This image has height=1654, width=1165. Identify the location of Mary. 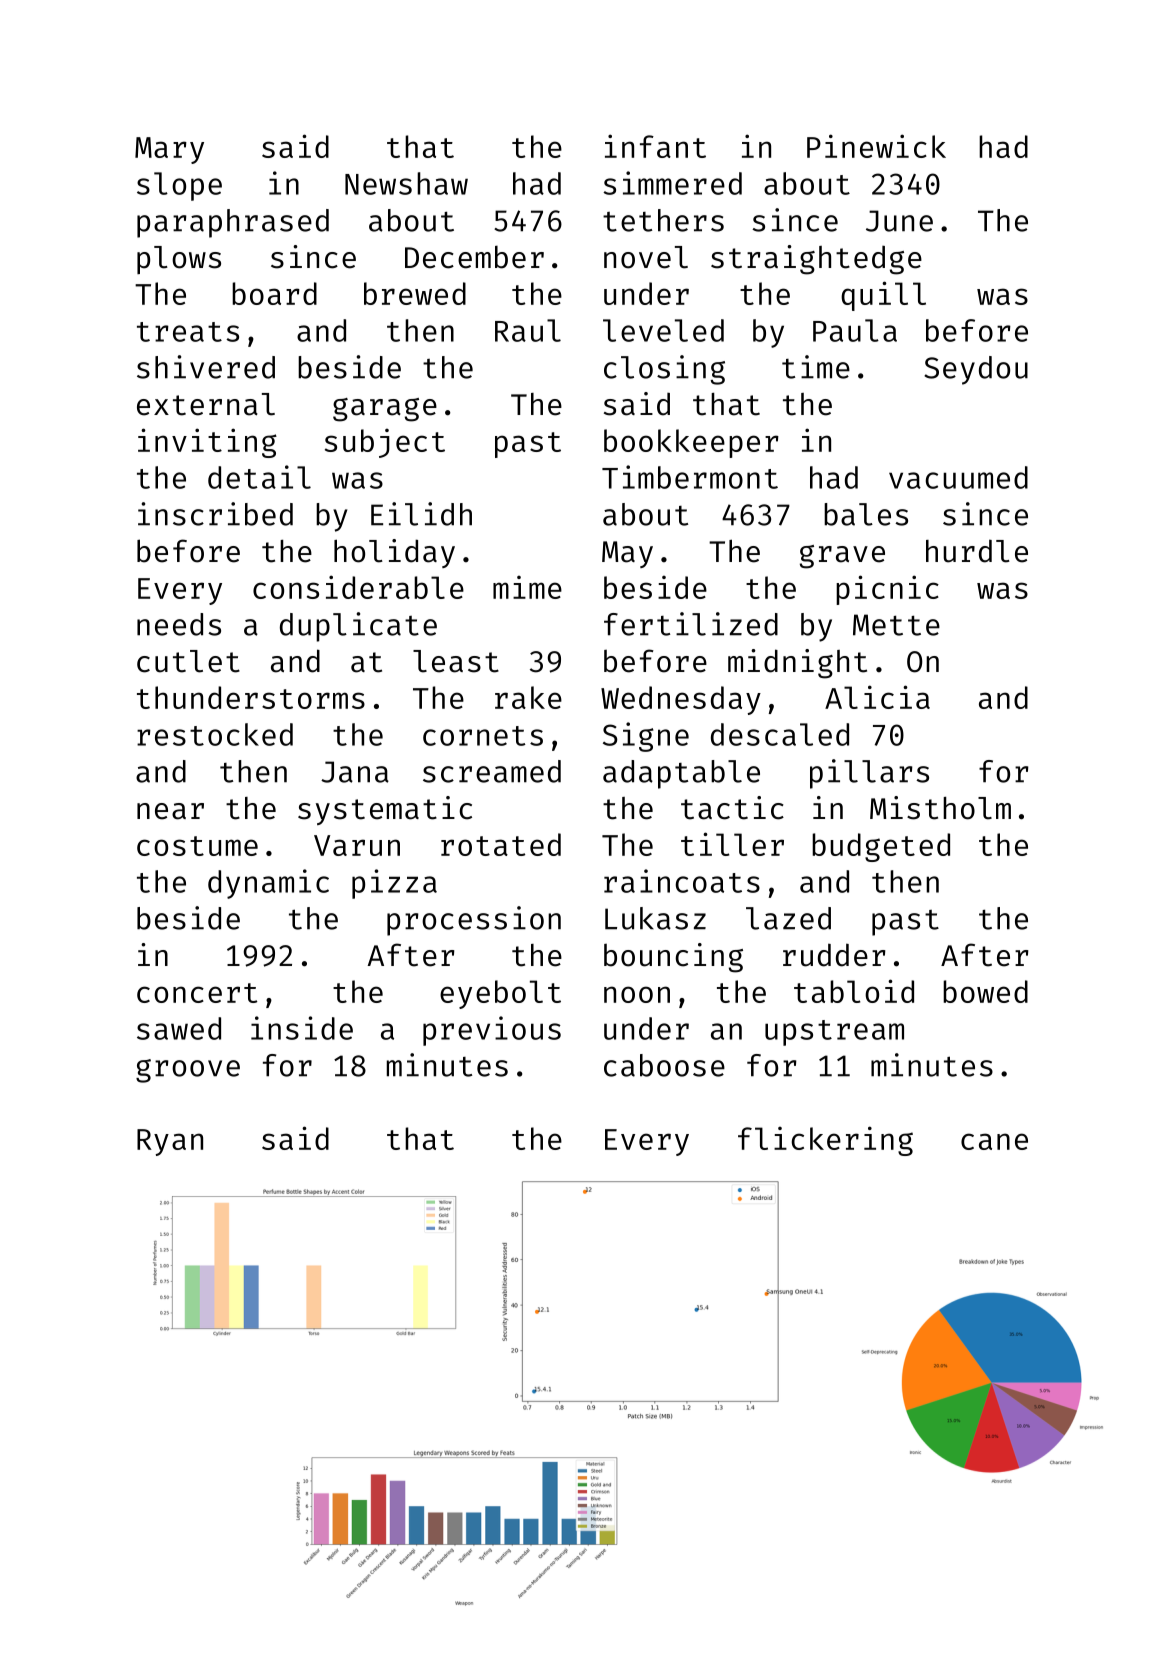
(169, 150).
